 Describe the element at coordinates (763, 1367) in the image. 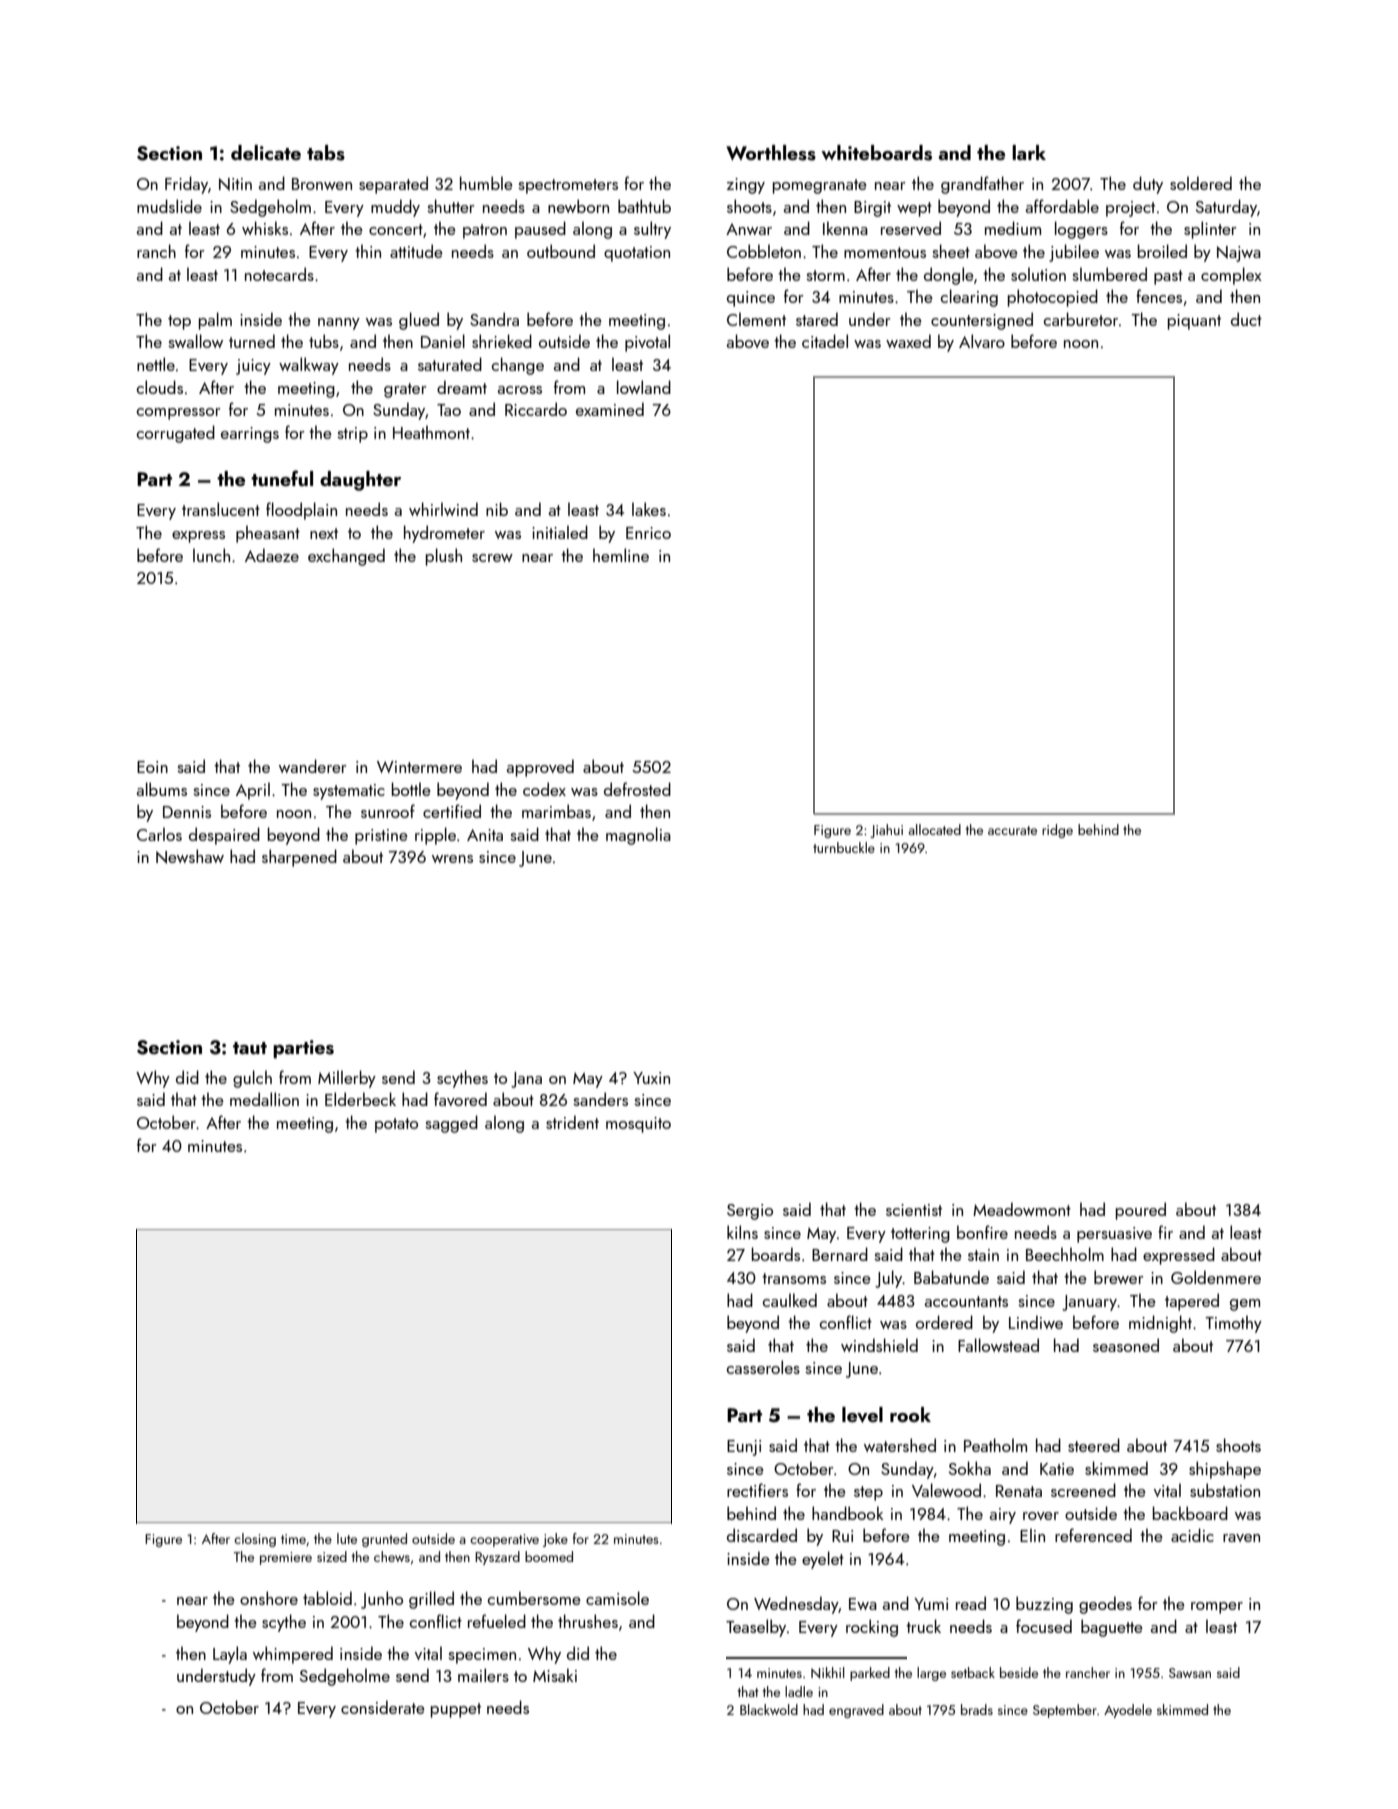

I see `casseroles` at that location.
